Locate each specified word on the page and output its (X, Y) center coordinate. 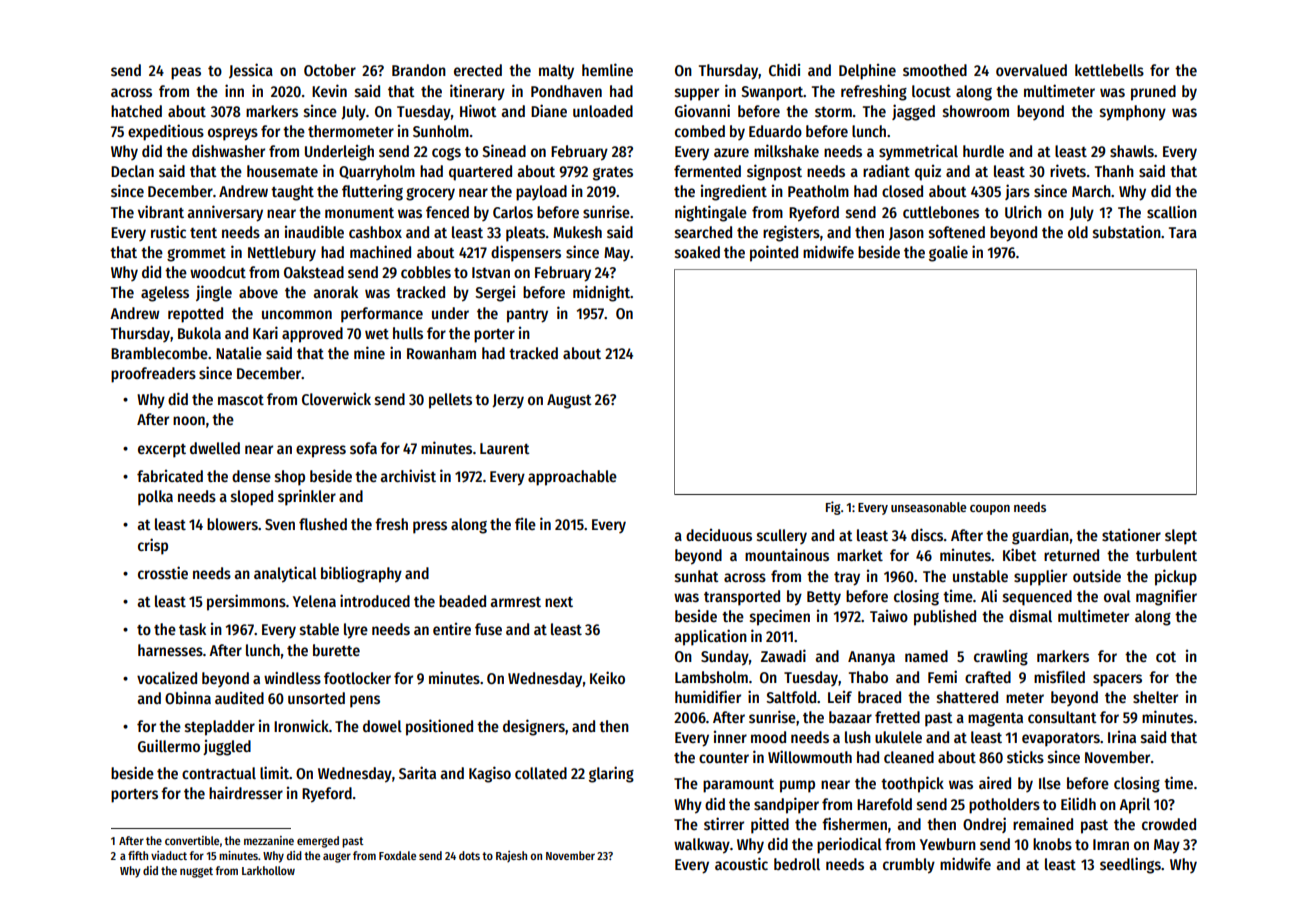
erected (478, 70)
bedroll (797, 864)
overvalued (1031, 70)
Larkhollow (268, 870)
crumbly (909, 866)
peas (186, 73)
